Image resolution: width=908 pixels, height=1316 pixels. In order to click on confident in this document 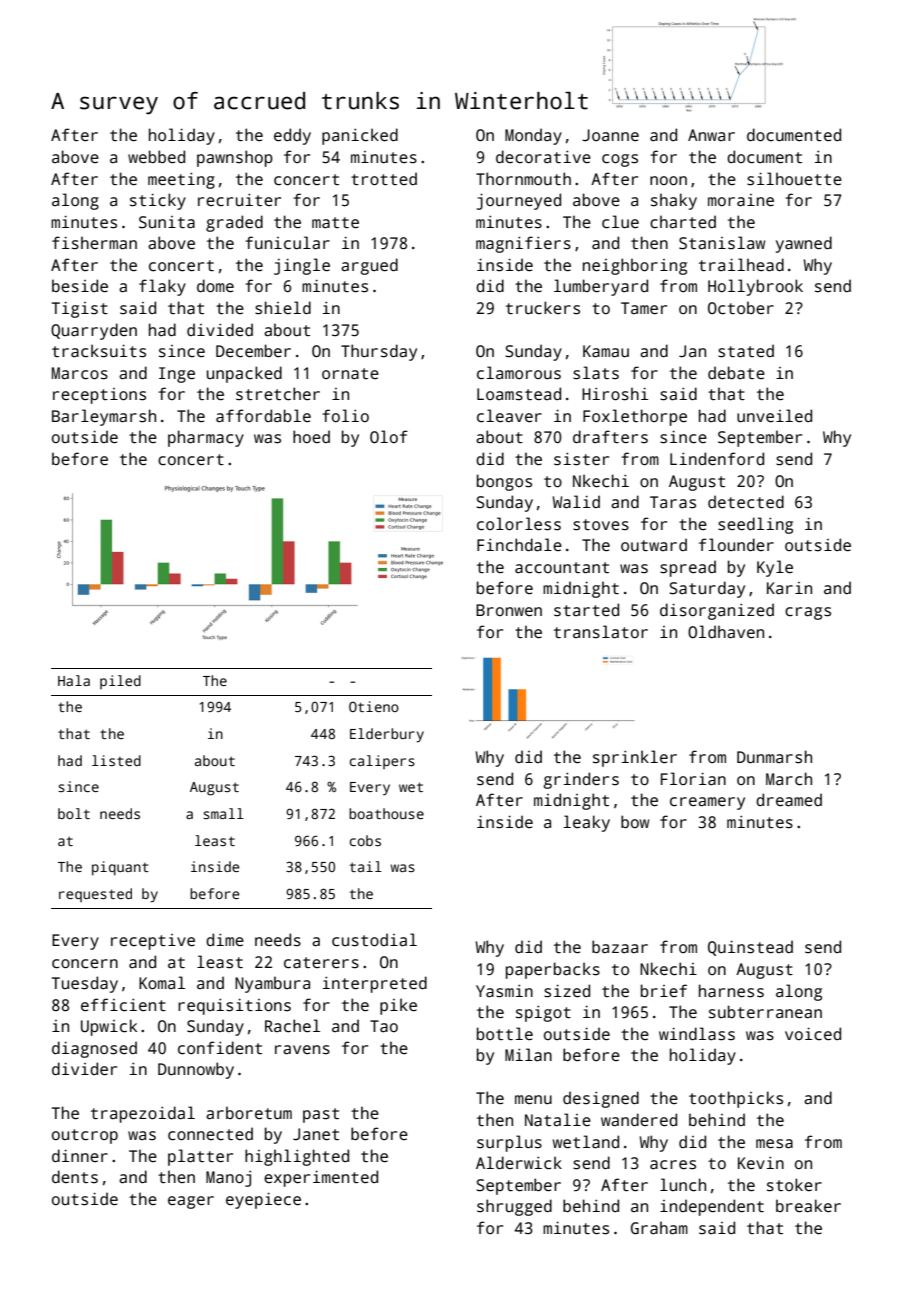, I will do `click(220, 1048)`.
